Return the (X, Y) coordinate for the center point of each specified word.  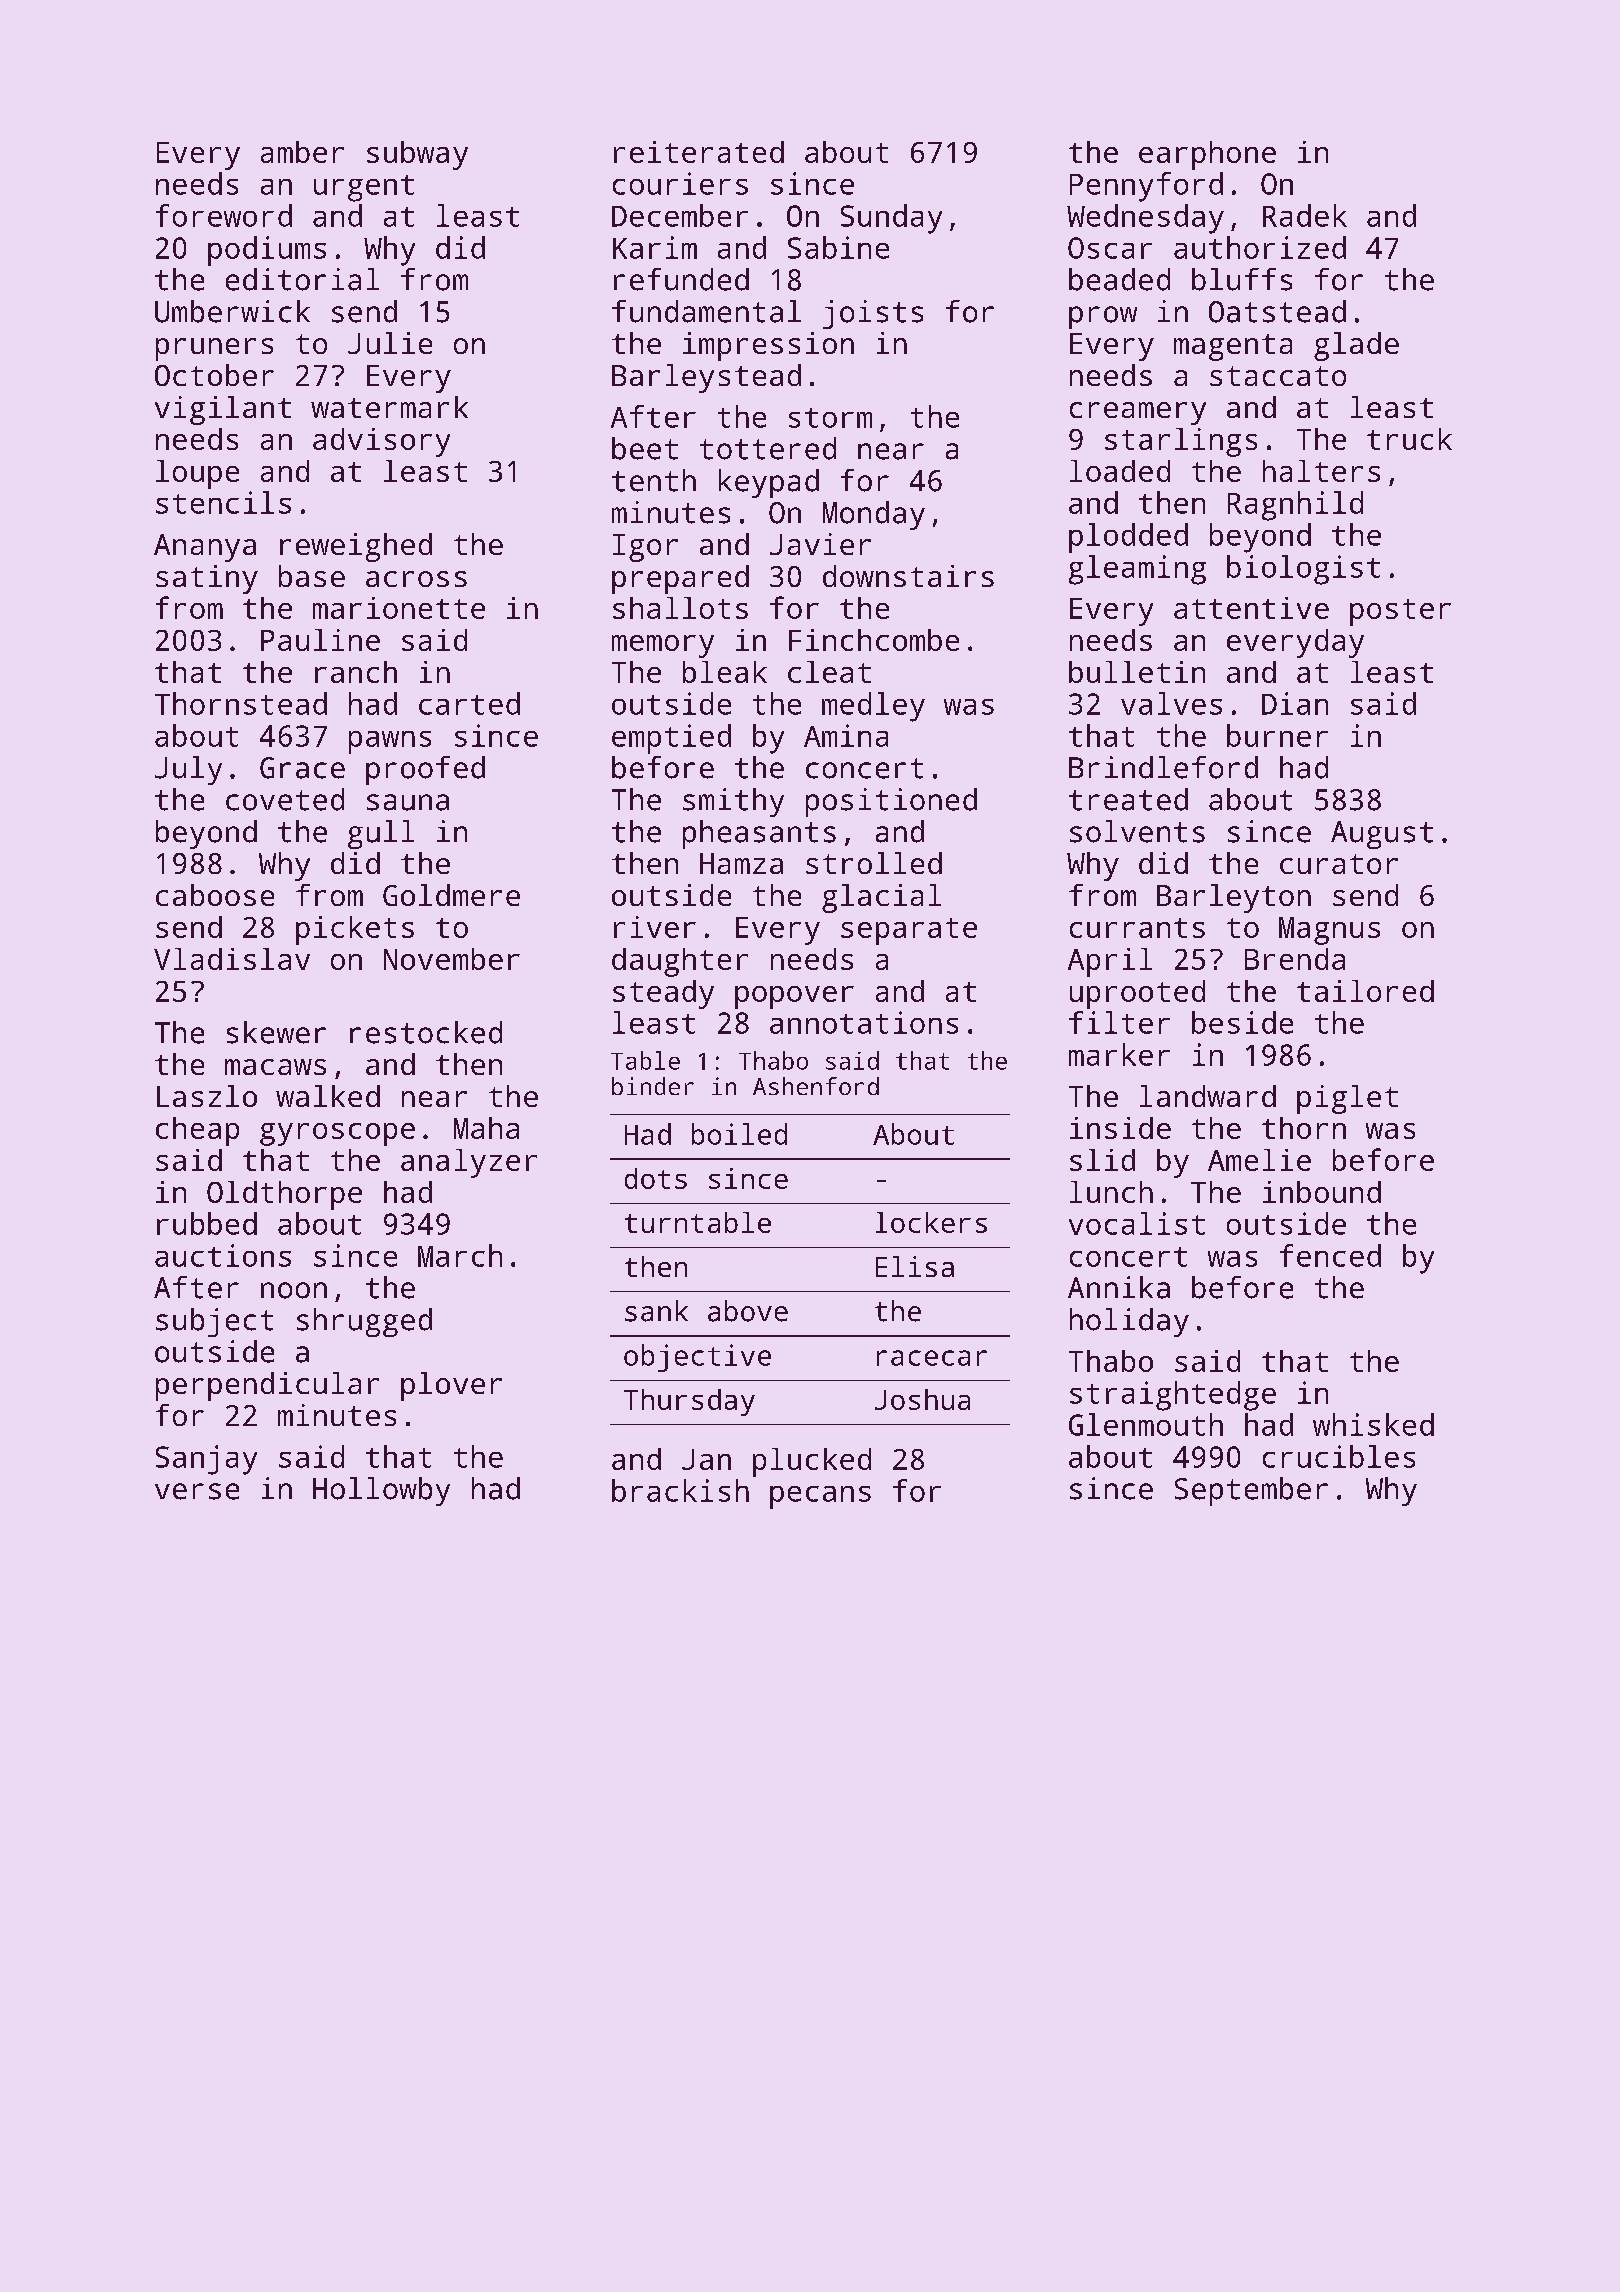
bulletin (1137, 672)
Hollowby (381, 1491)
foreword (224, 215)
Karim (655, 247)
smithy (733, 802)
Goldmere (451, 895)
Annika (1119, 1287)
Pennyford (1146, 187)
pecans (820, 1497)
